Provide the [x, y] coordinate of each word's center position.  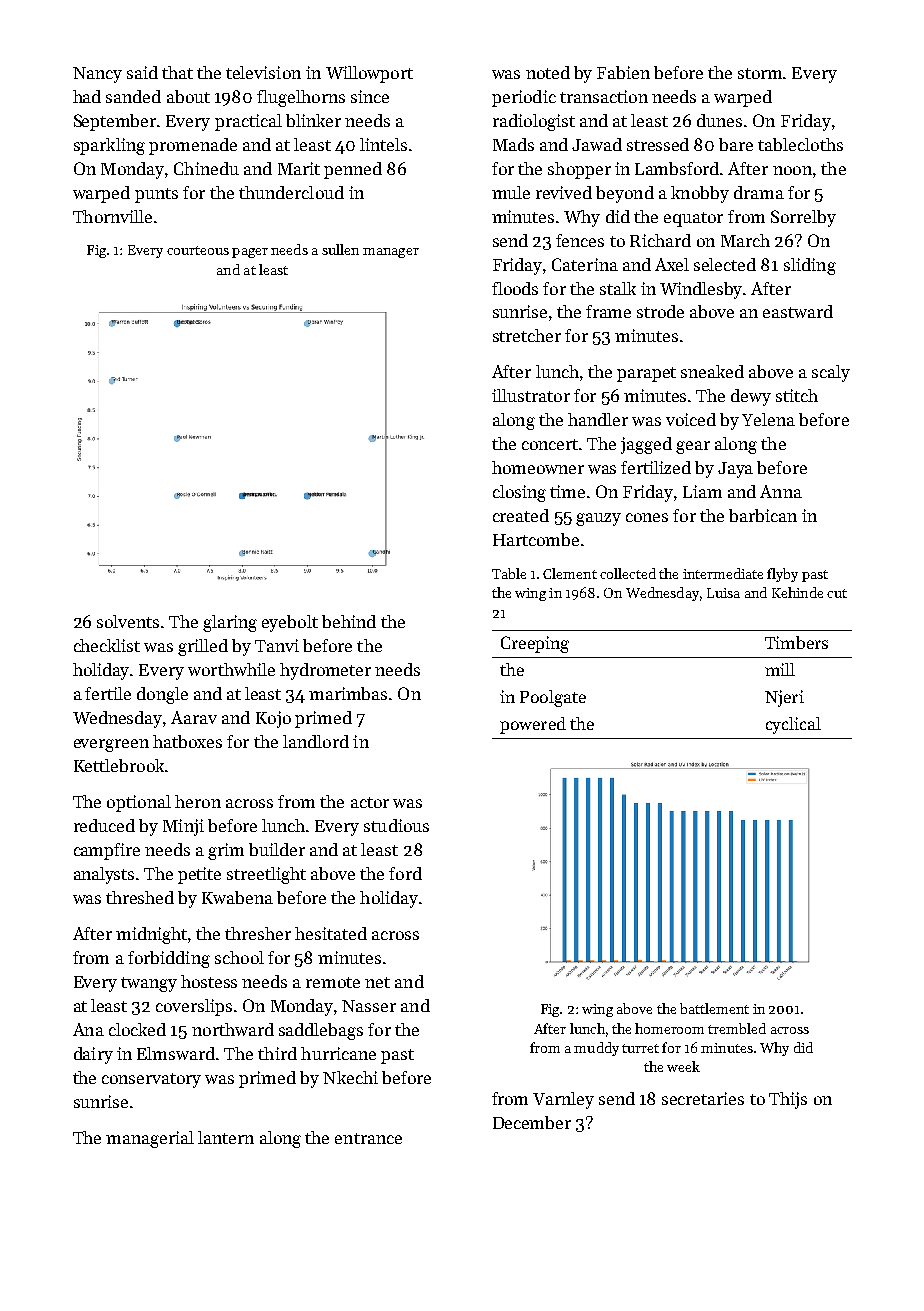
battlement [714, 1008]
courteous [198, 250]
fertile [108, 693]
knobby [700, 194]
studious [396, 825]
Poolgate [553, 698]
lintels [383, 144]
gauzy [598, 519]
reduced [104, 825]
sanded [133, 96]
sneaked [712, 371]
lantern [226, 1137]
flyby [782, 575]
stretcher [527, 335]
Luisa [723, 593]
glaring [230, 623]
